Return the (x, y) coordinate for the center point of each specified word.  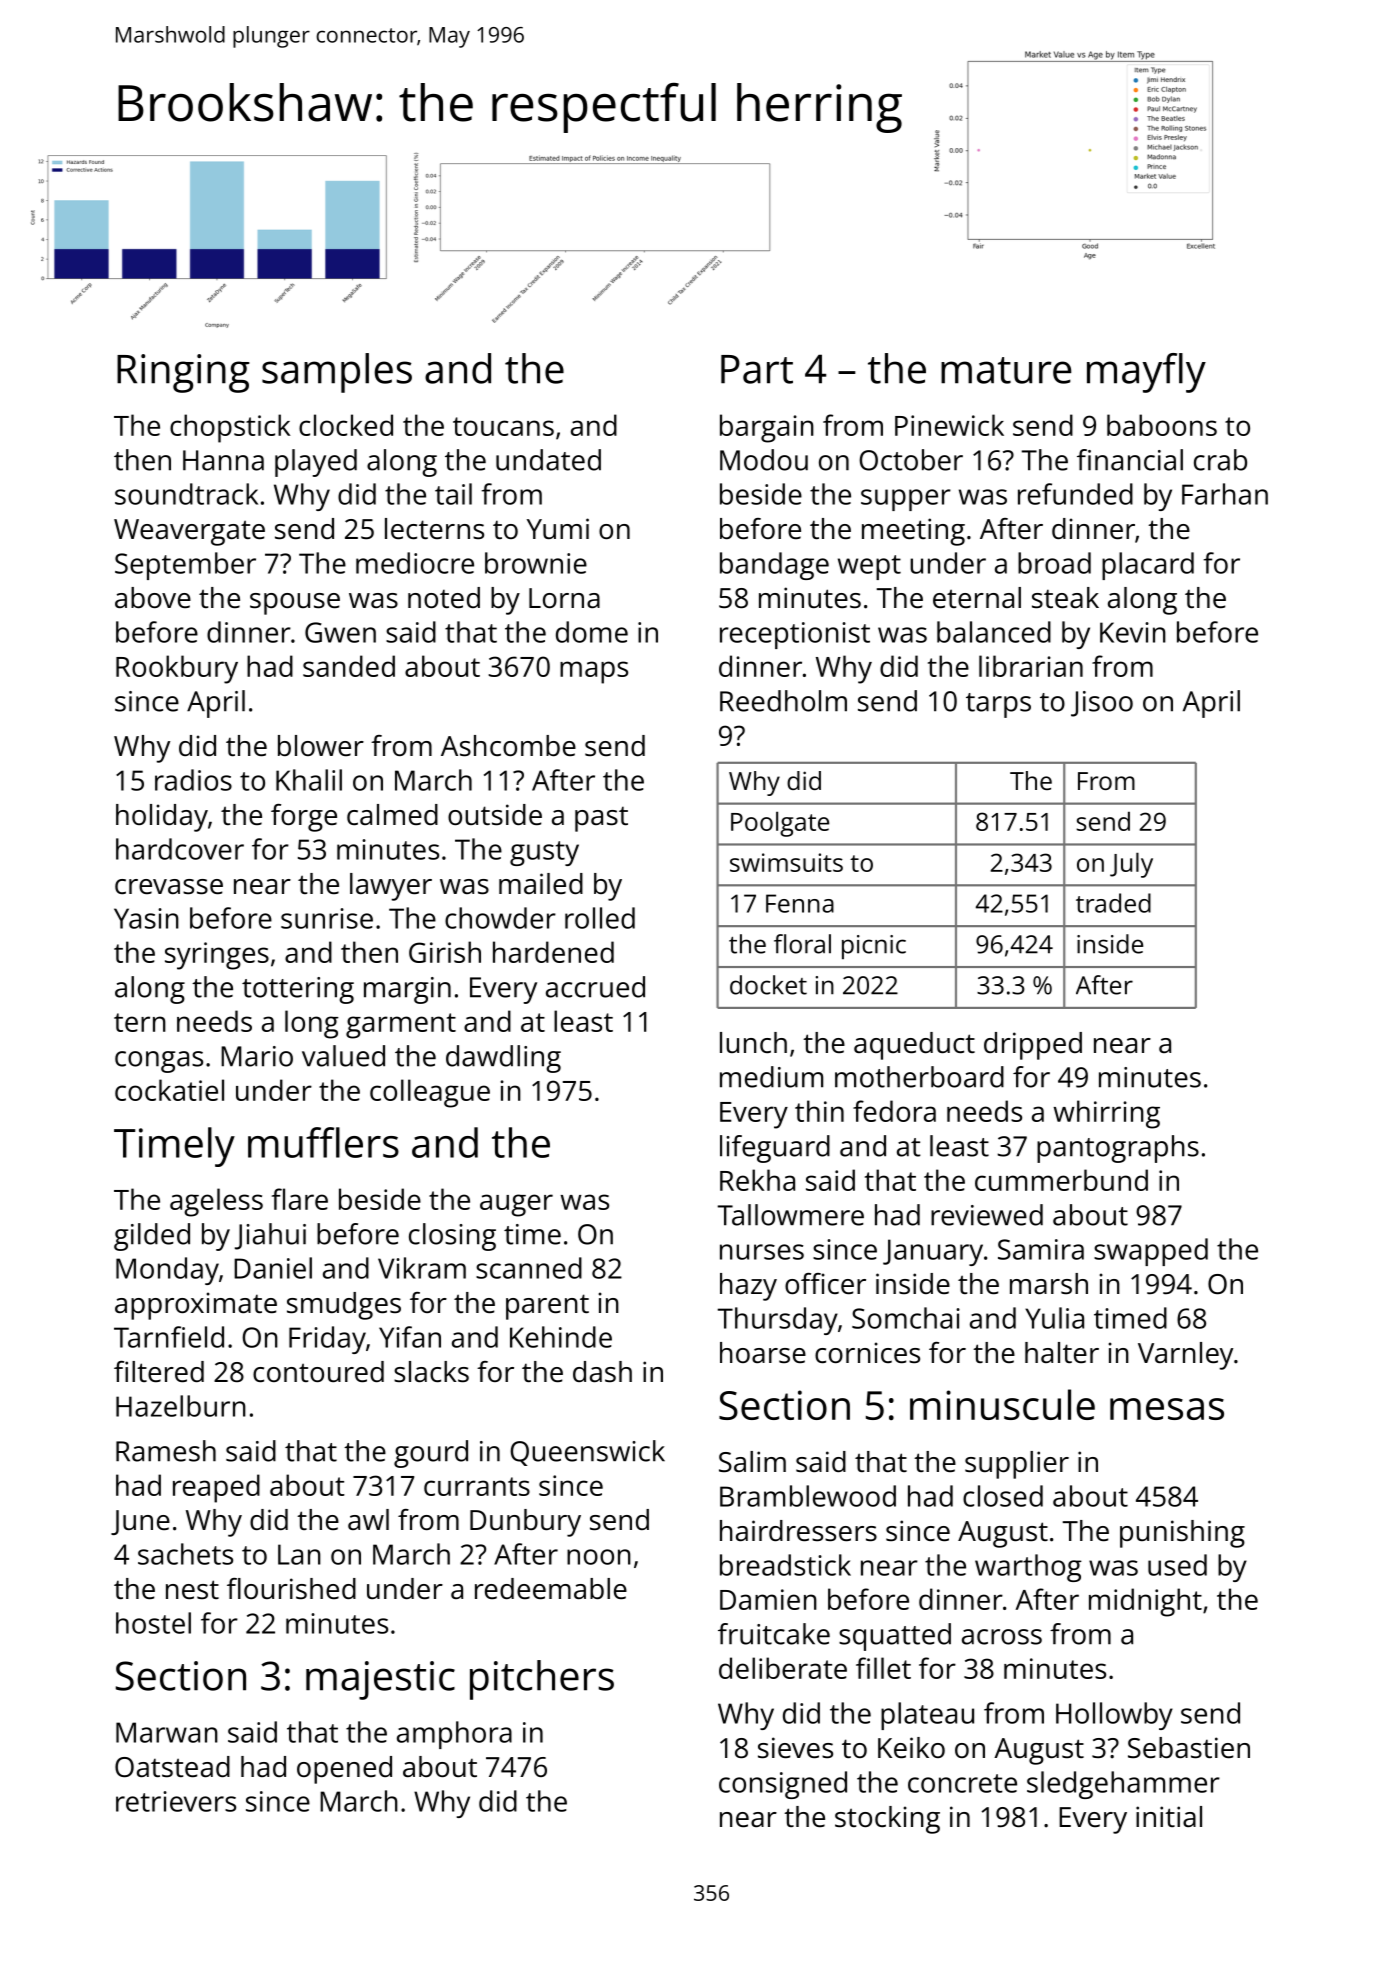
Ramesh (166, 1451)
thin (819, 1111)
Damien (768, 1599)
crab (1220, 460)
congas (159, 1062)
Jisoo (1102, 704)
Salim (752, 1462)
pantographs (1118, 1149)
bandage (774, 566)
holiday (162, 818)
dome (592, 632)
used (1177, 1565)
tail (453, 494)
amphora (454, 1735)
